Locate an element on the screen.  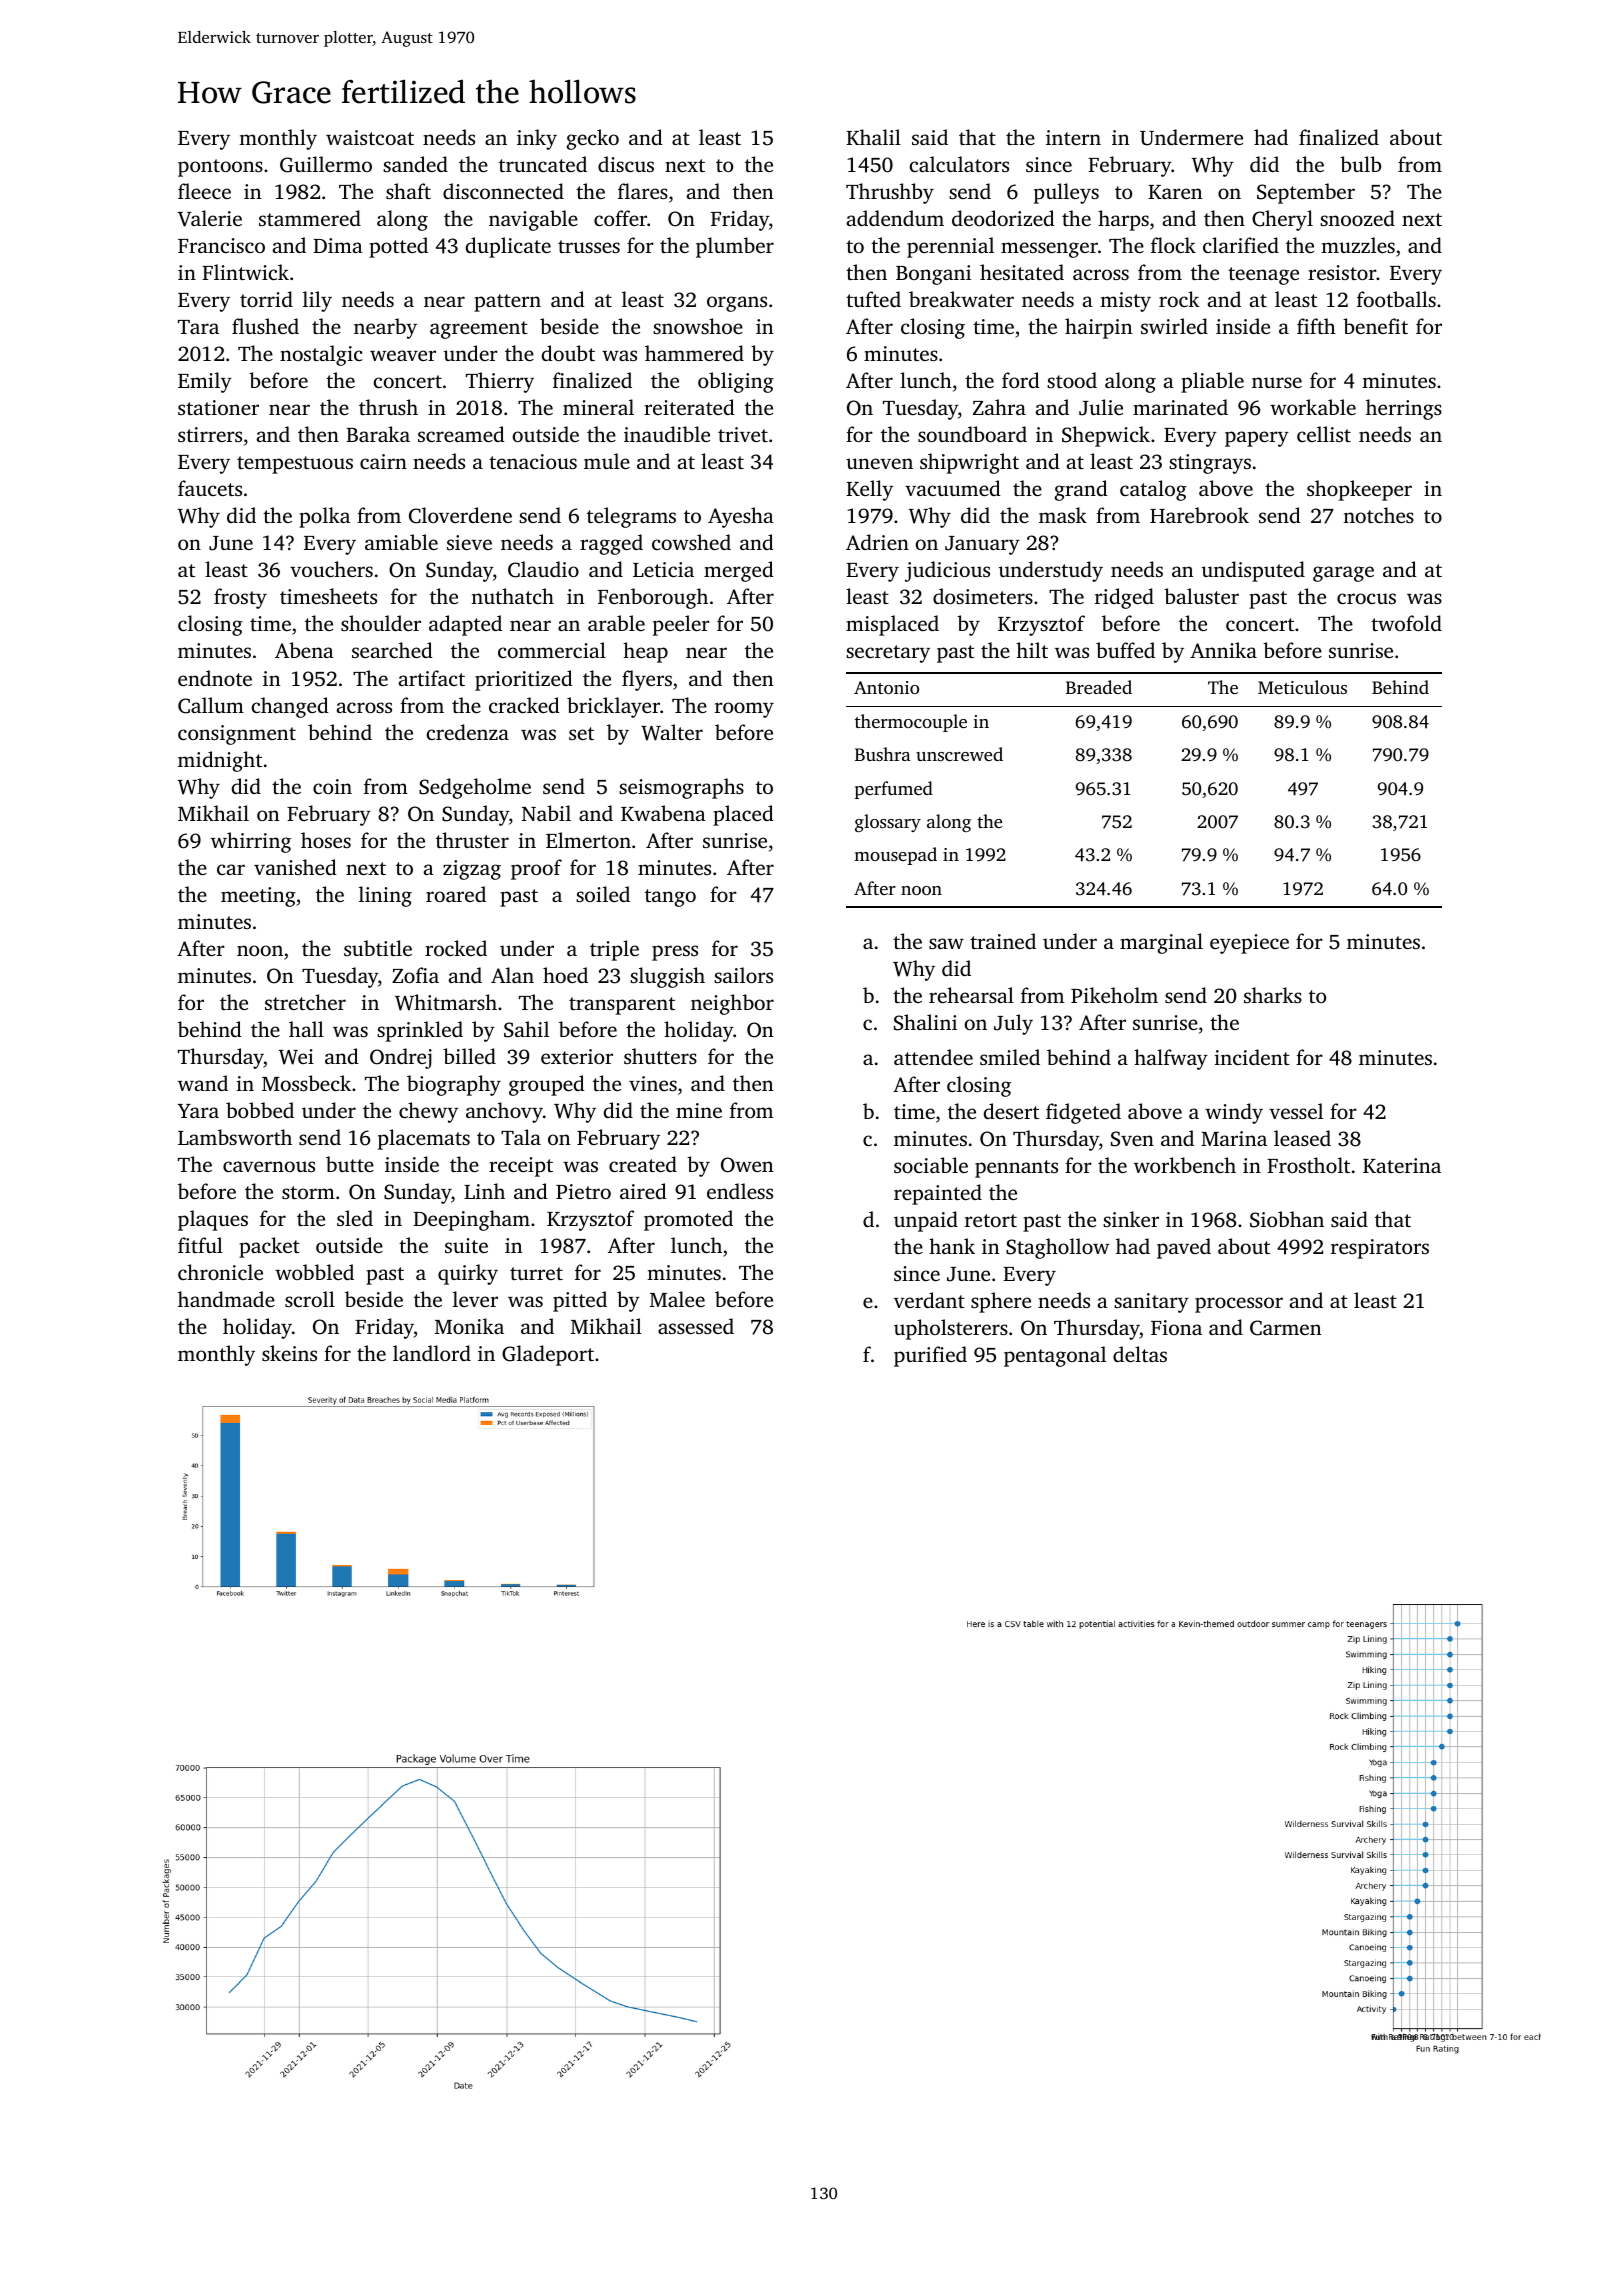
deltas is located at coordinates (1140, 1354).
